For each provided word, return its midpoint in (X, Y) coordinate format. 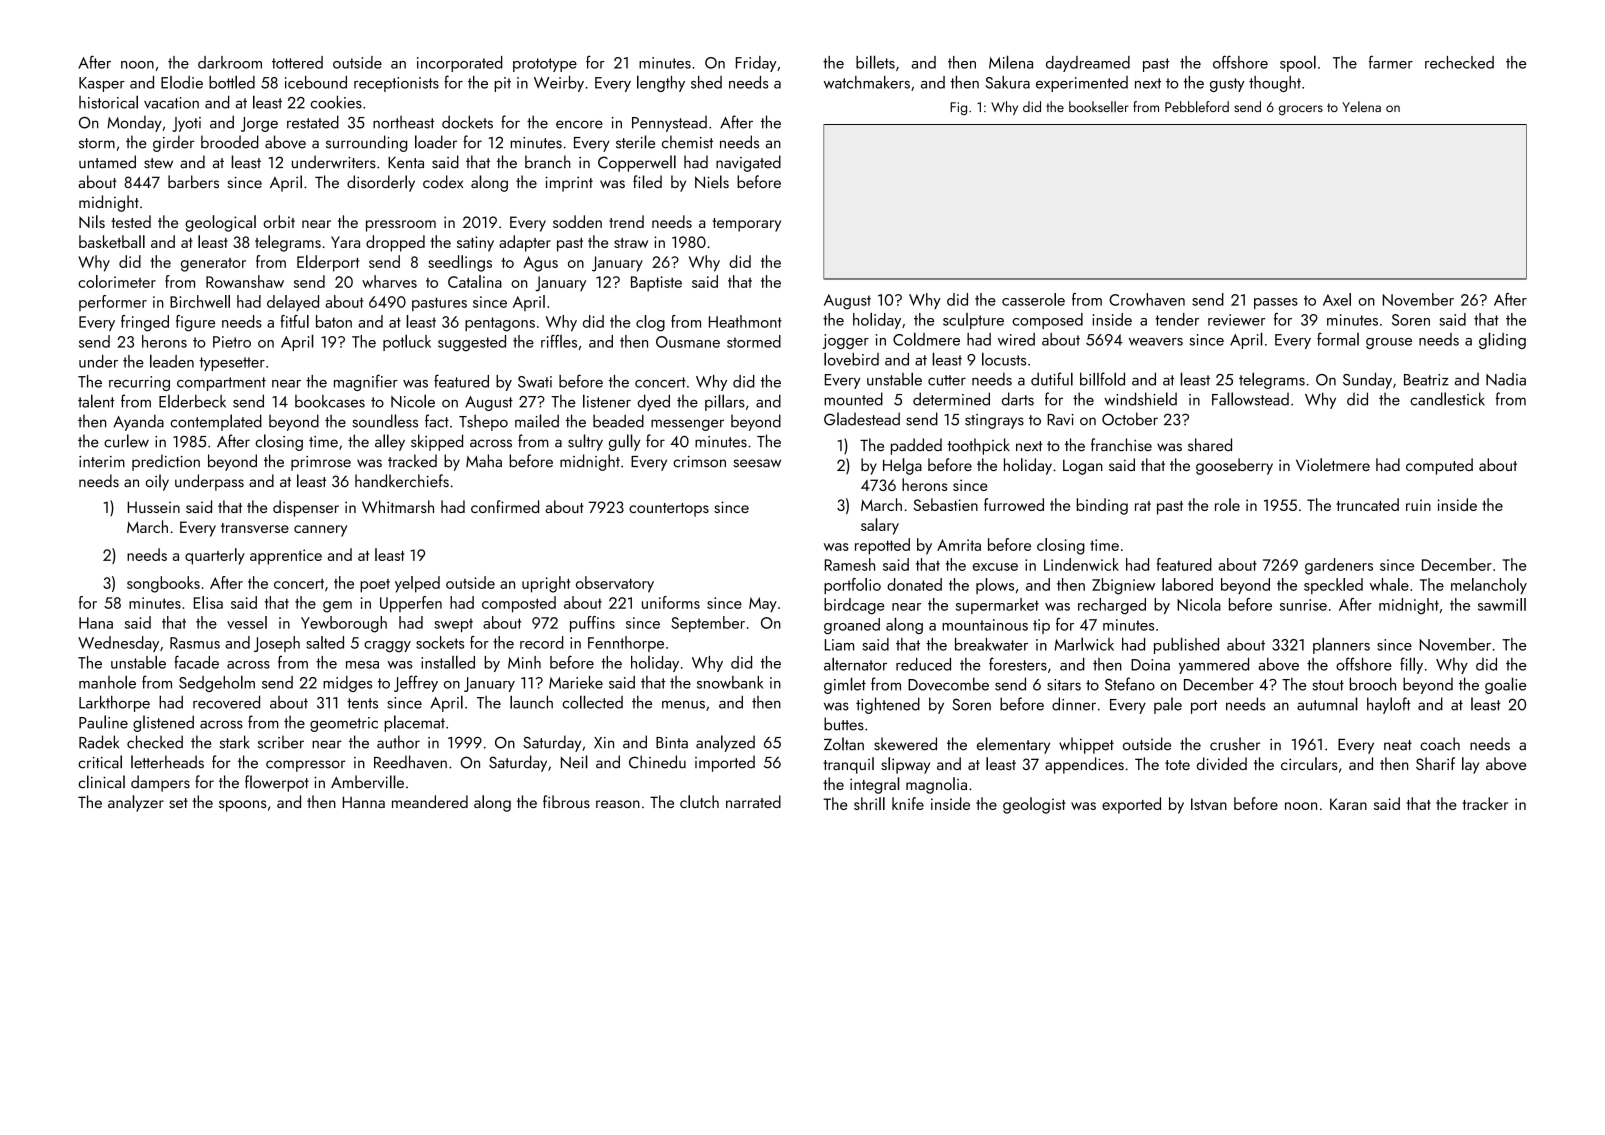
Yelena (1361, 106)
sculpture (973, 321)
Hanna (364, 802)
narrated (753, 801)
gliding (1502, 340)
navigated (748, 163)
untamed (107, 162)
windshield (1140, 399)
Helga (902, 466)
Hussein (153, 507)
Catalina (475, 281)
